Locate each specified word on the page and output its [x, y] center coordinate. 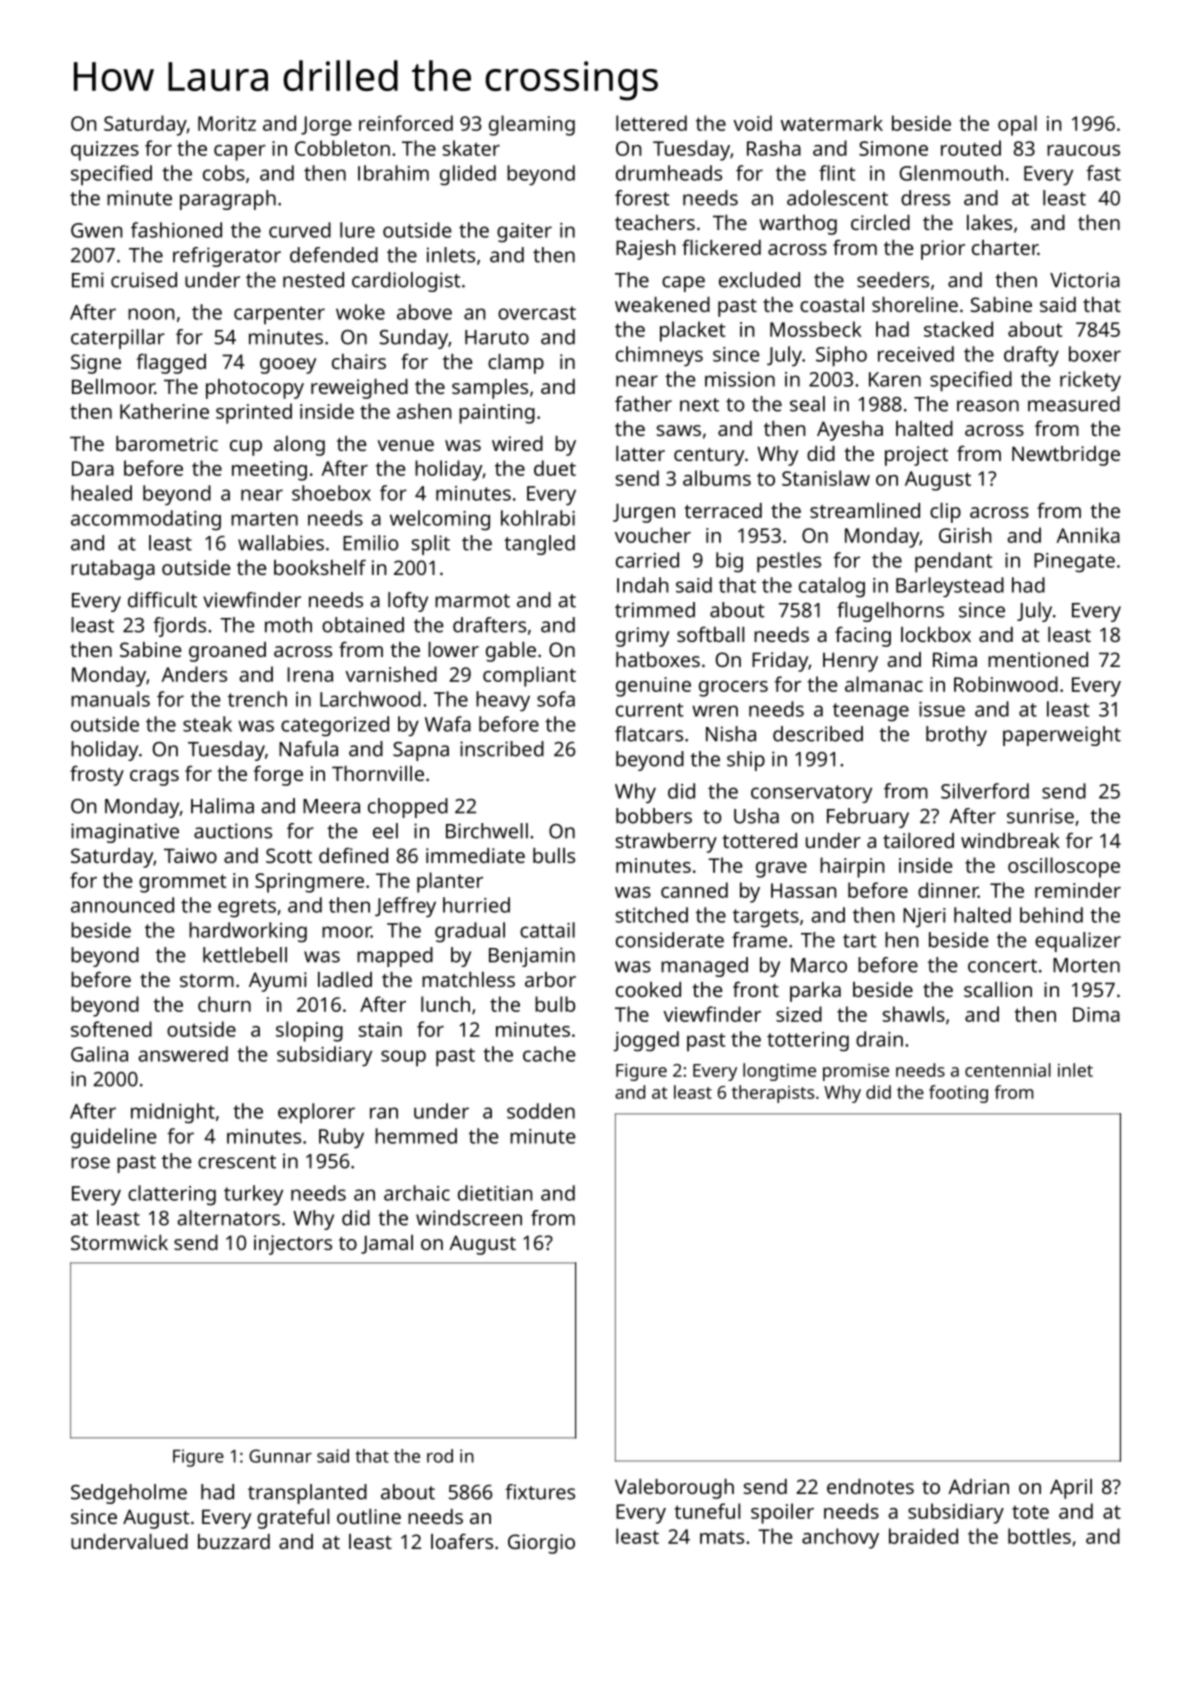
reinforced [406, 123]
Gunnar [280, 1456]
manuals [110, 699]
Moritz [227, 123]
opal [1017, 125]
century [709, 457]
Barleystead [950, 587]
